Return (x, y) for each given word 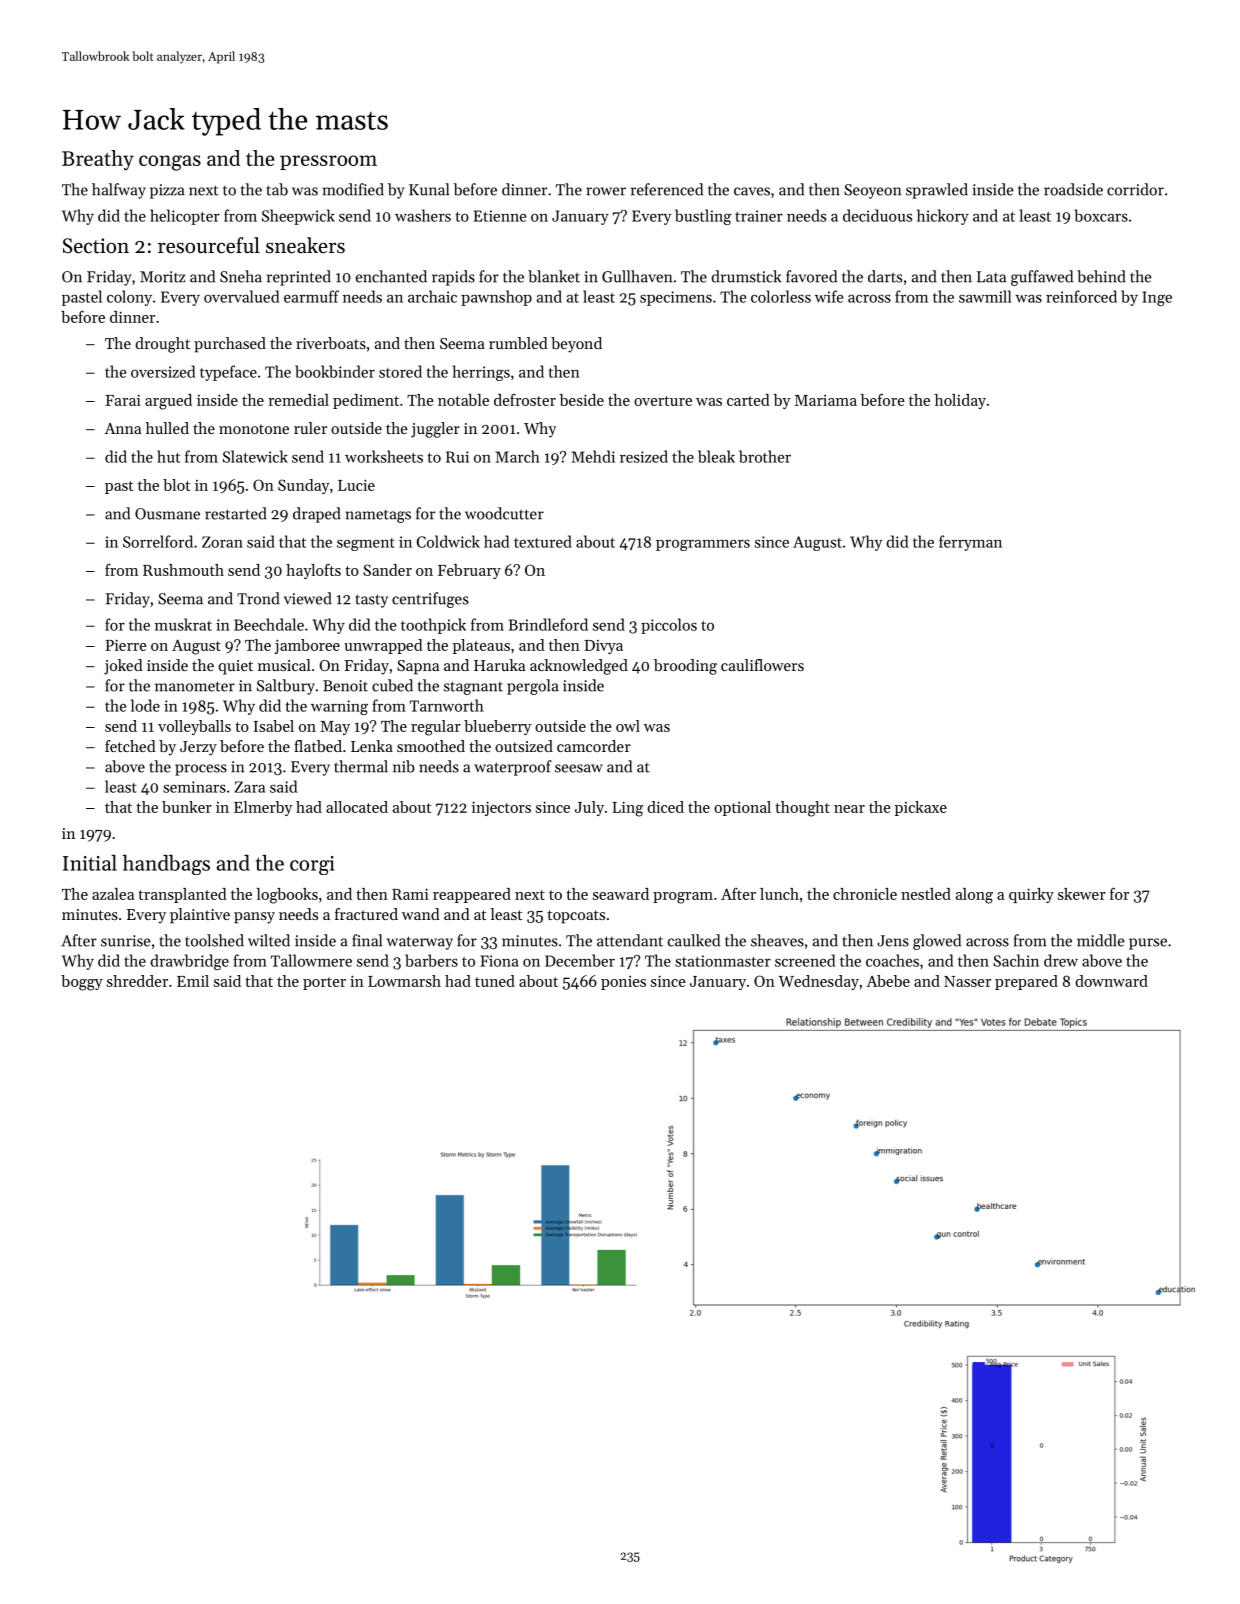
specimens (676, 298)
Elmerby (263, 808)
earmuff (311, 296)
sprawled (937, 191)
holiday (960, 401)
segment (366, 544)
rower (606, 191)
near (849, 809)
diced (665, 807)
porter (324, 983)
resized (644, 456)
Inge (1157, 298)
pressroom (328, 162)
